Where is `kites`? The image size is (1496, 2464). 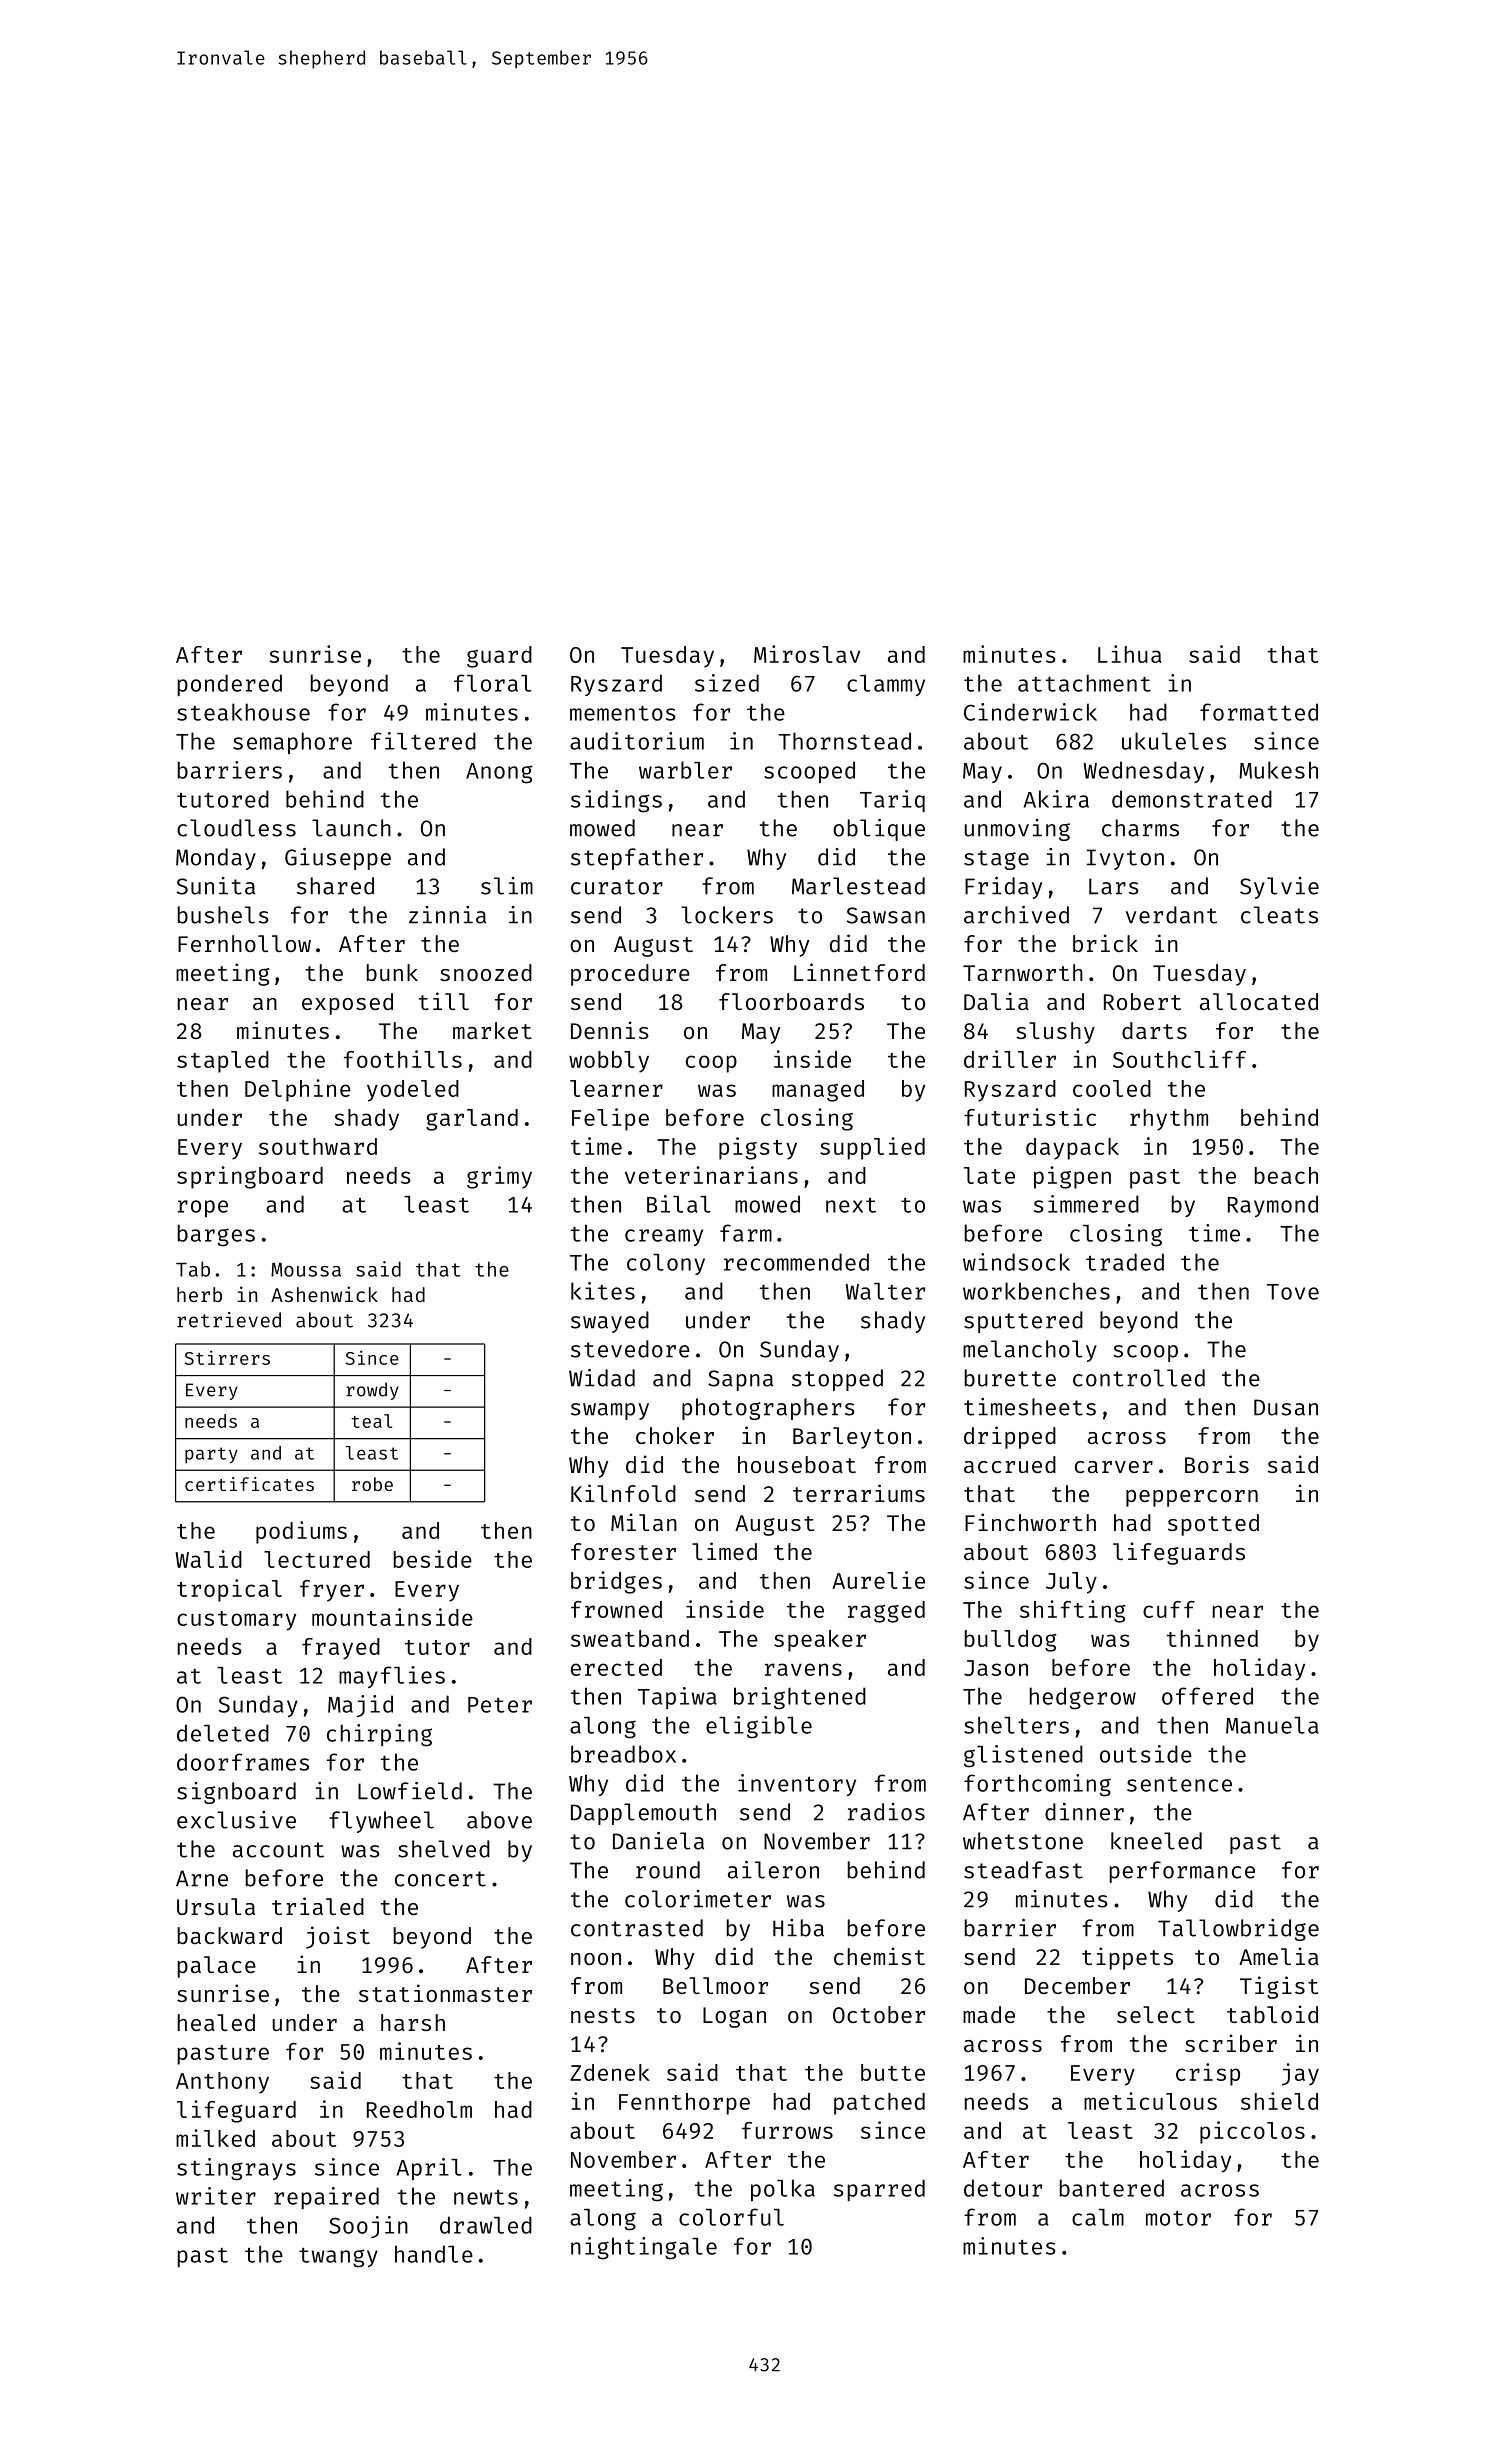 kites is located at coordinates (603, 1291).
